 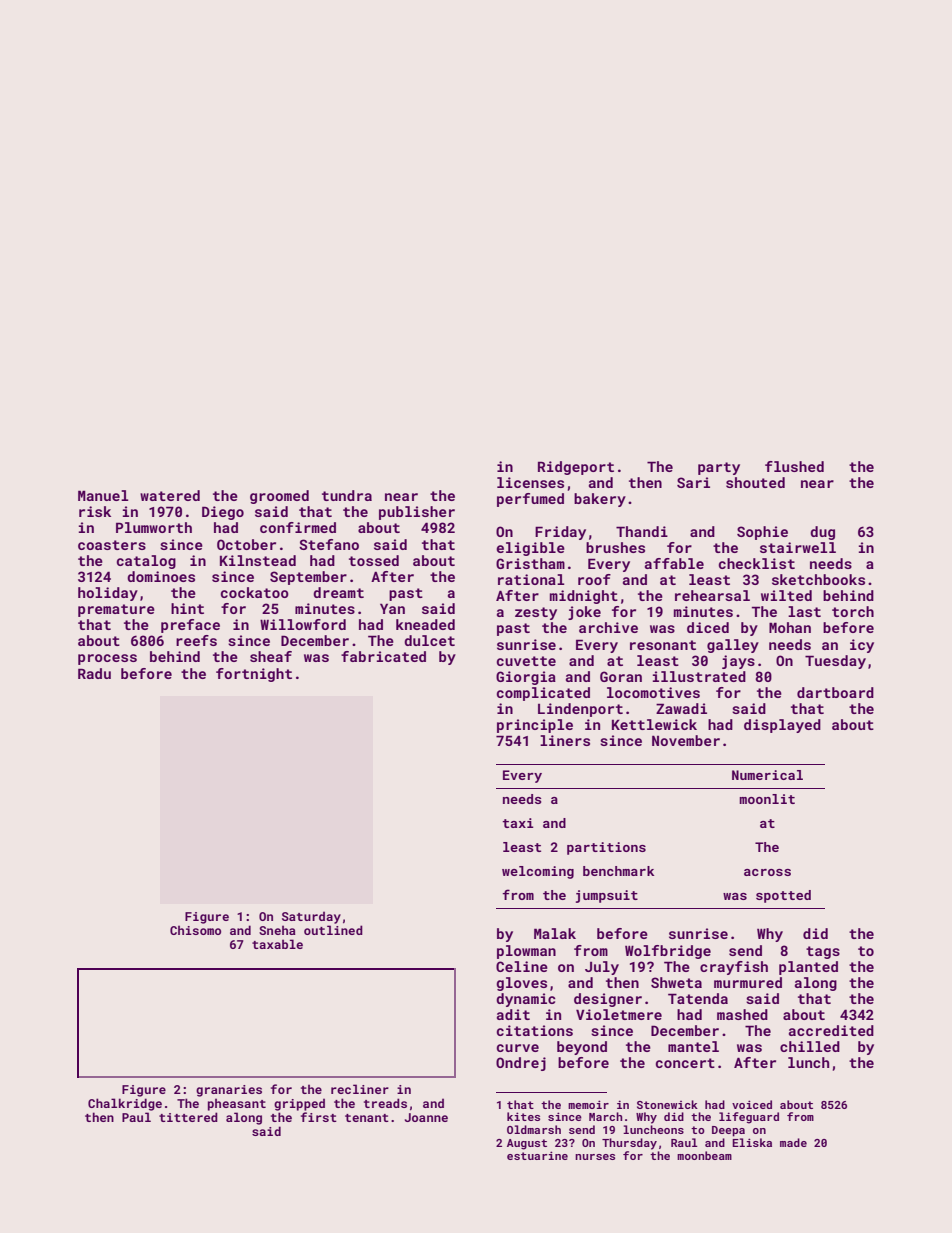 What do you see at coordinates (719, 468) in the screenshot?
I see `party` at bounding box center [719, 468].
